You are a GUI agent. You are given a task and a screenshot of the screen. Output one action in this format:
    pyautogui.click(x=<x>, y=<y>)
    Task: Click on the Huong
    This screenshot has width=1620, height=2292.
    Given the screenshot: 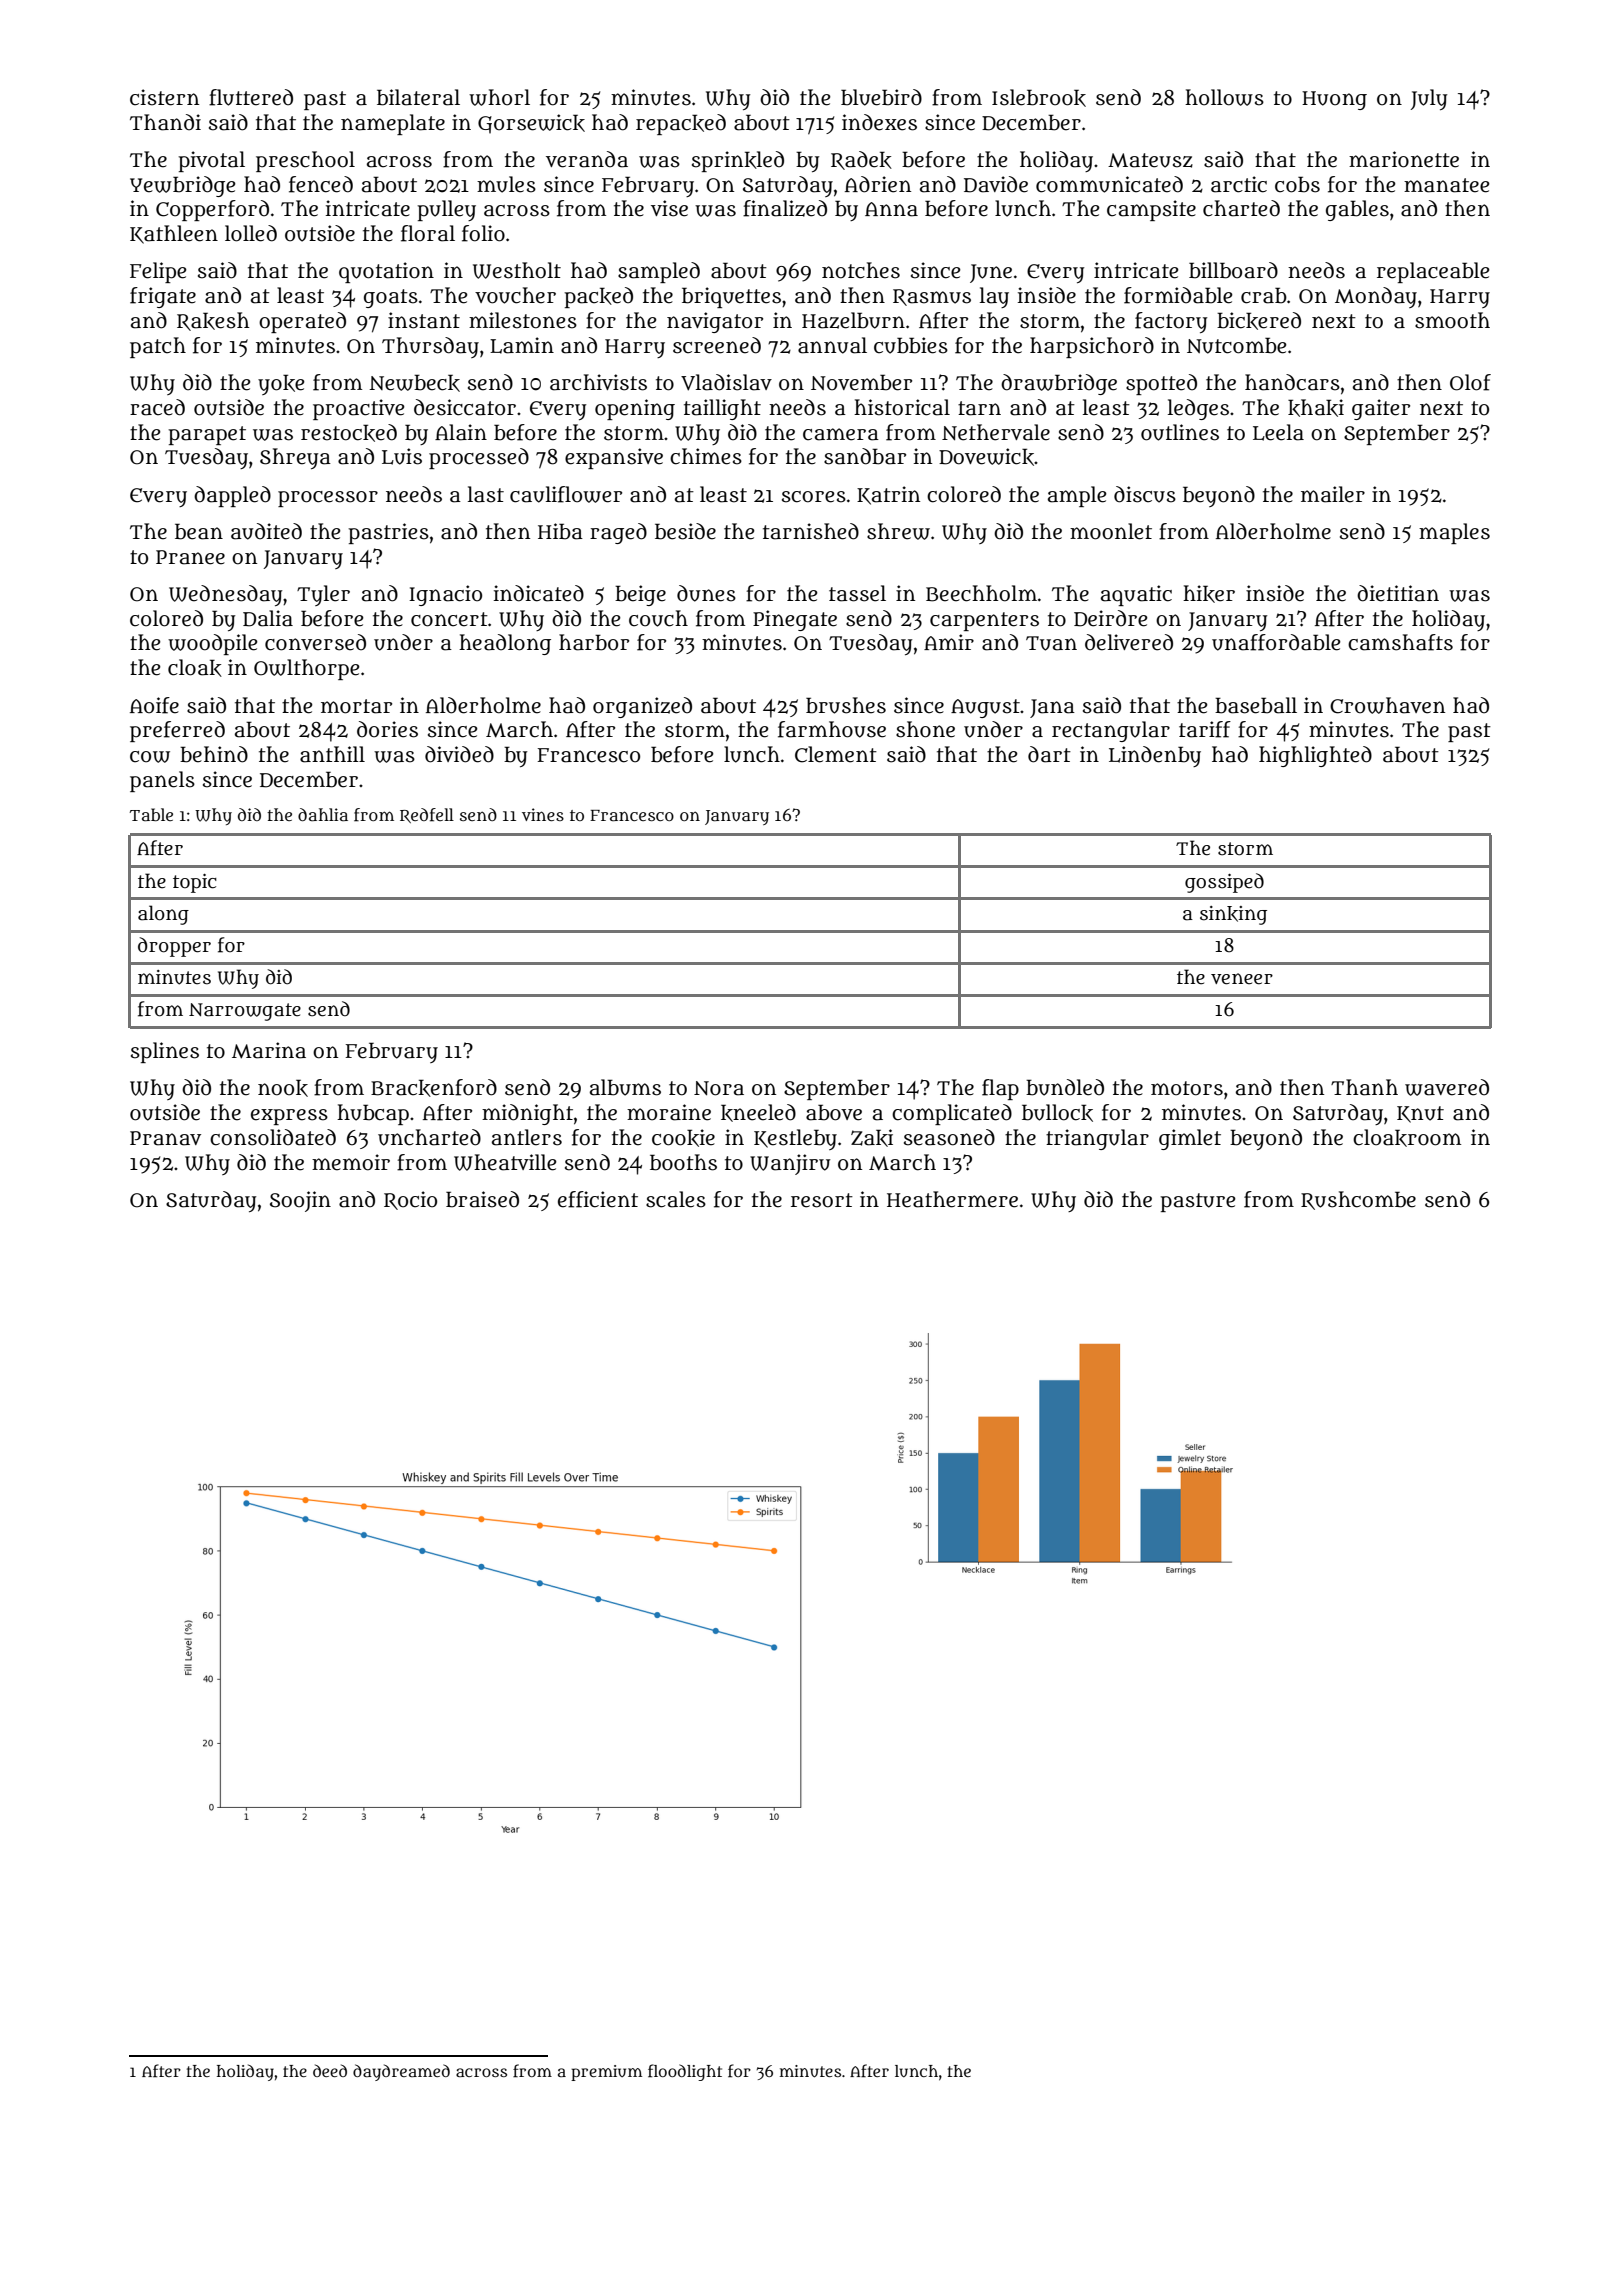 What is the action you would take?
    pyautogui.click(x=1334, y=100)
